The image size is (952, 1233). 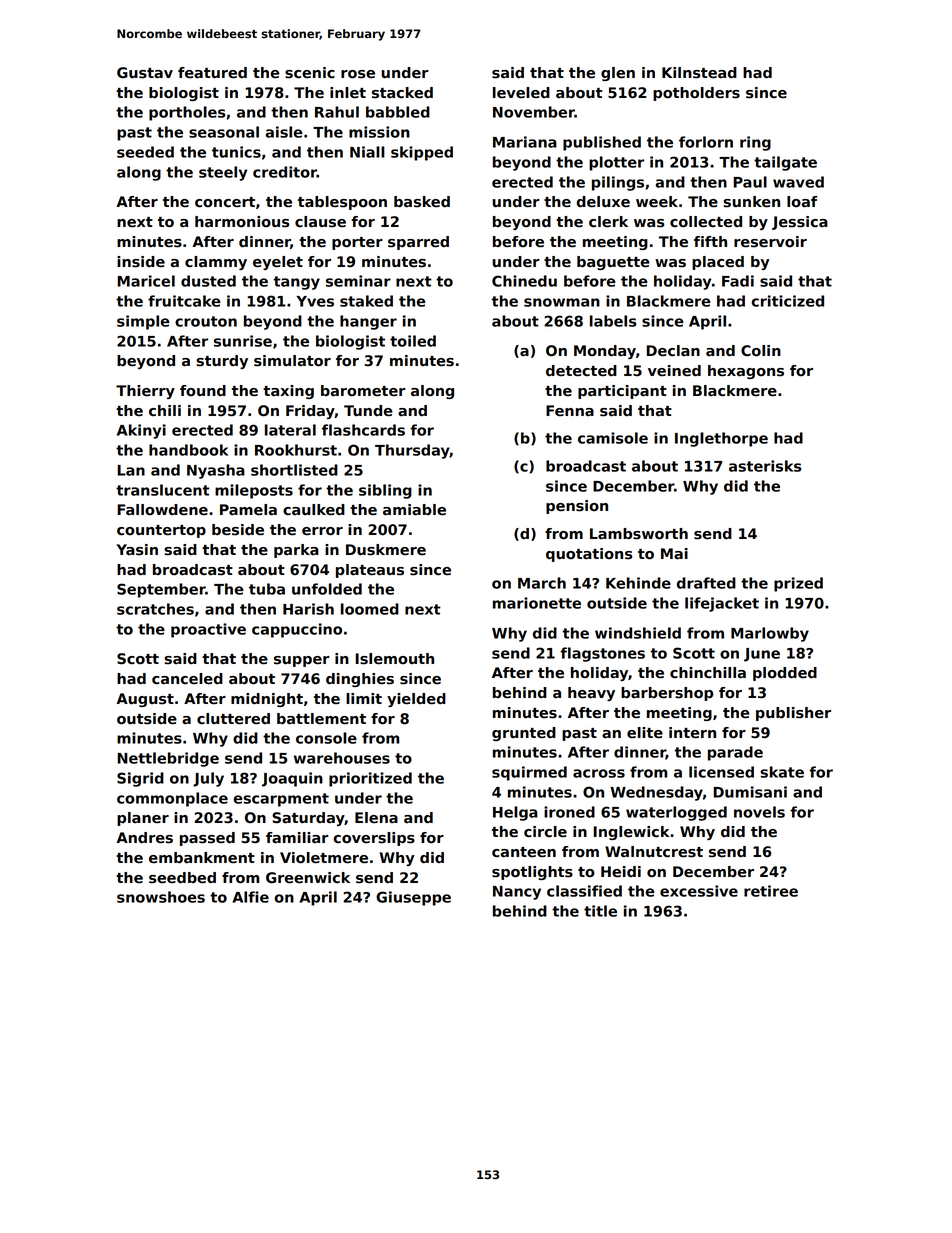 I want to click on leveled, so click(x=521, y=93).
